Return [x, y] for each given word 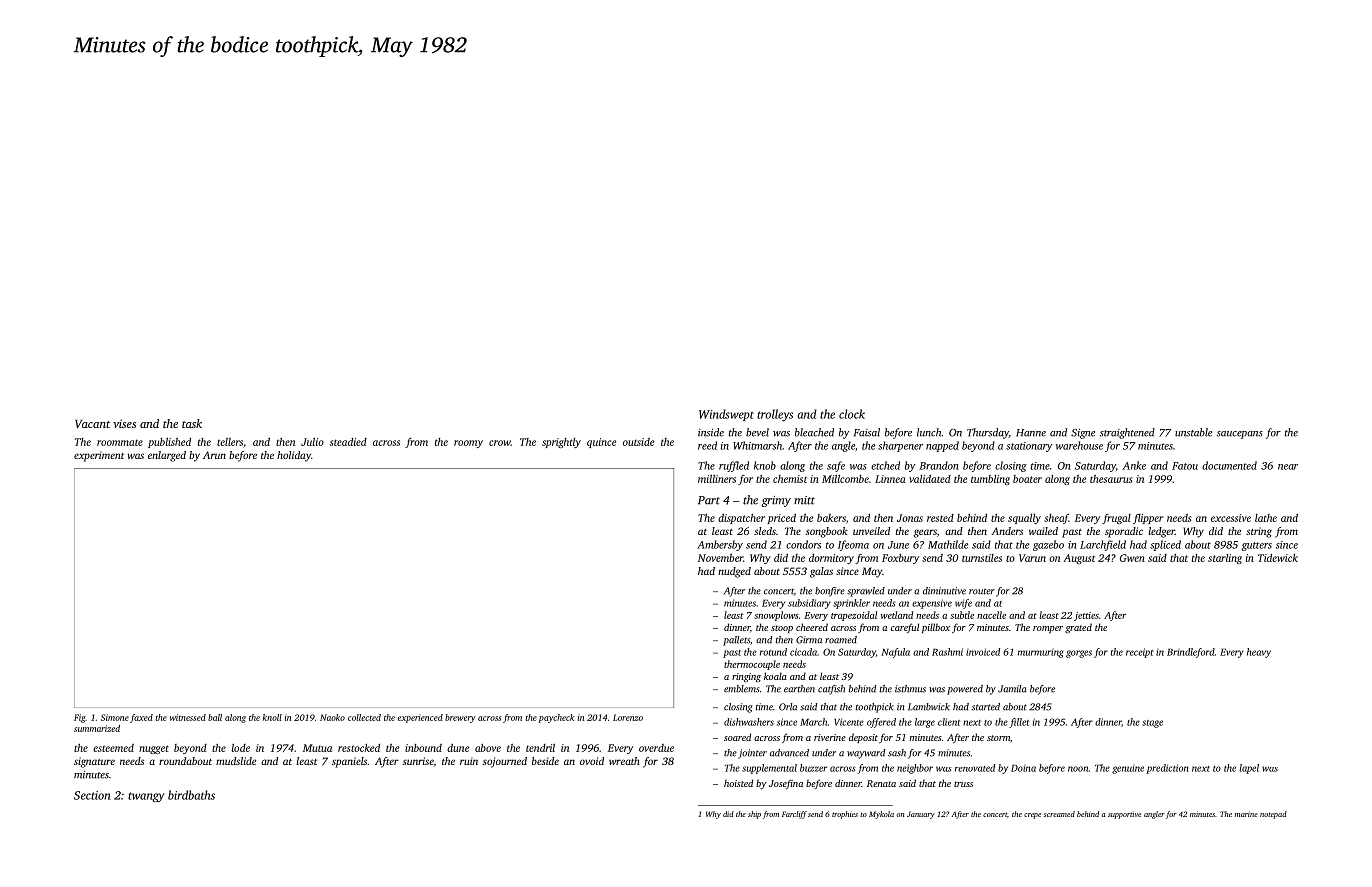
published [169, 442]
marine [1246, 814]
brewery [460, 718]
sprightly [561, 443]
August [1079, 559]
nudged [734, 572]
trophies [845, 815]
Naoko [332, 717]
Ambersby [720, 545]
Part [709, 500]
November [720, 558]
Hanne [1031, 433]
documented [1229, 465]
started [986, 707]
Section [92, 795]
